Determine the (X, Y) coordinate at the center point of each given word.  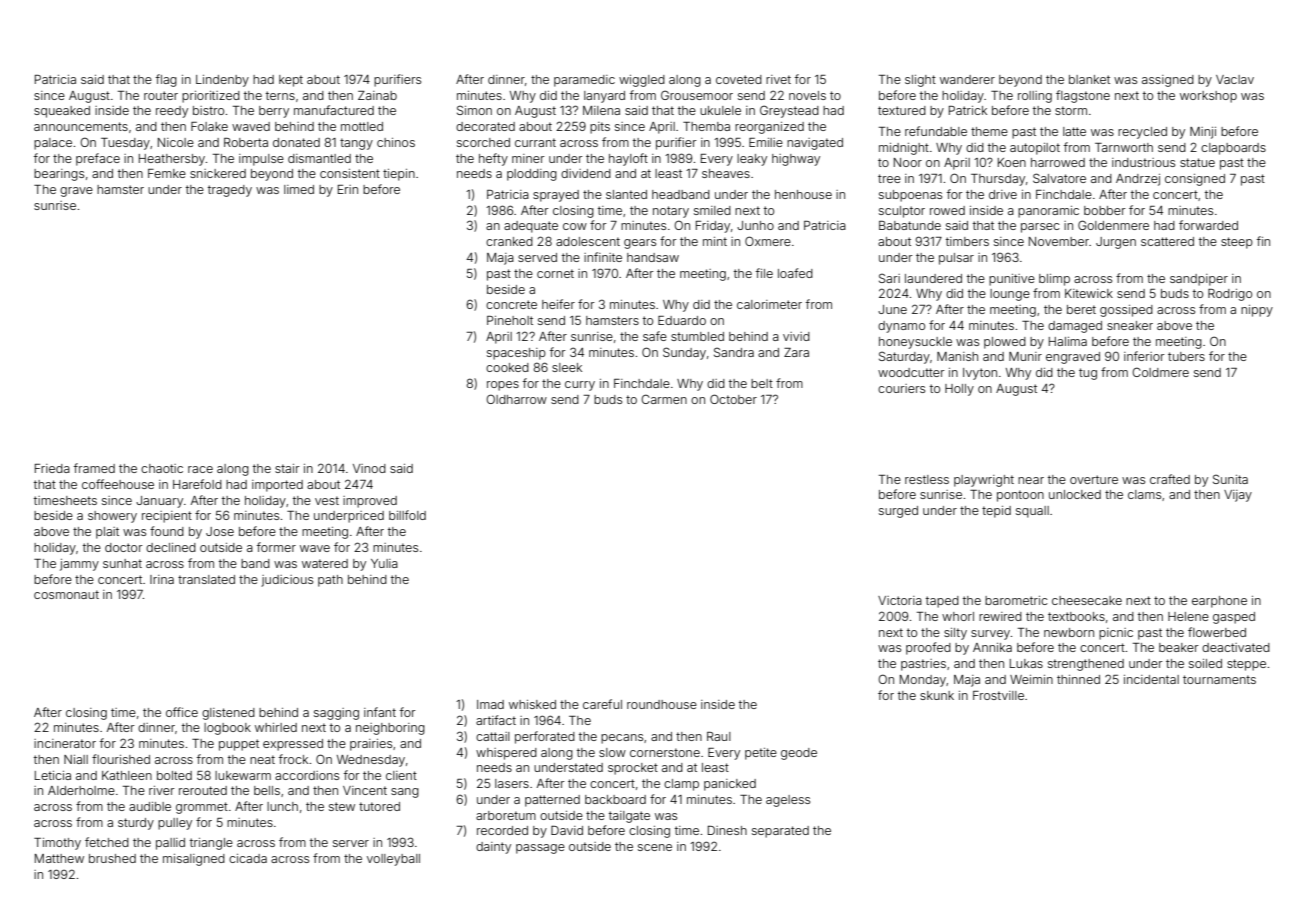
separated (780, 832)
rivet (778, 79)
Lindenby (222, 81)
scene (655, 847)
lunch (282, 806)
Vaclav (1235, 79)
